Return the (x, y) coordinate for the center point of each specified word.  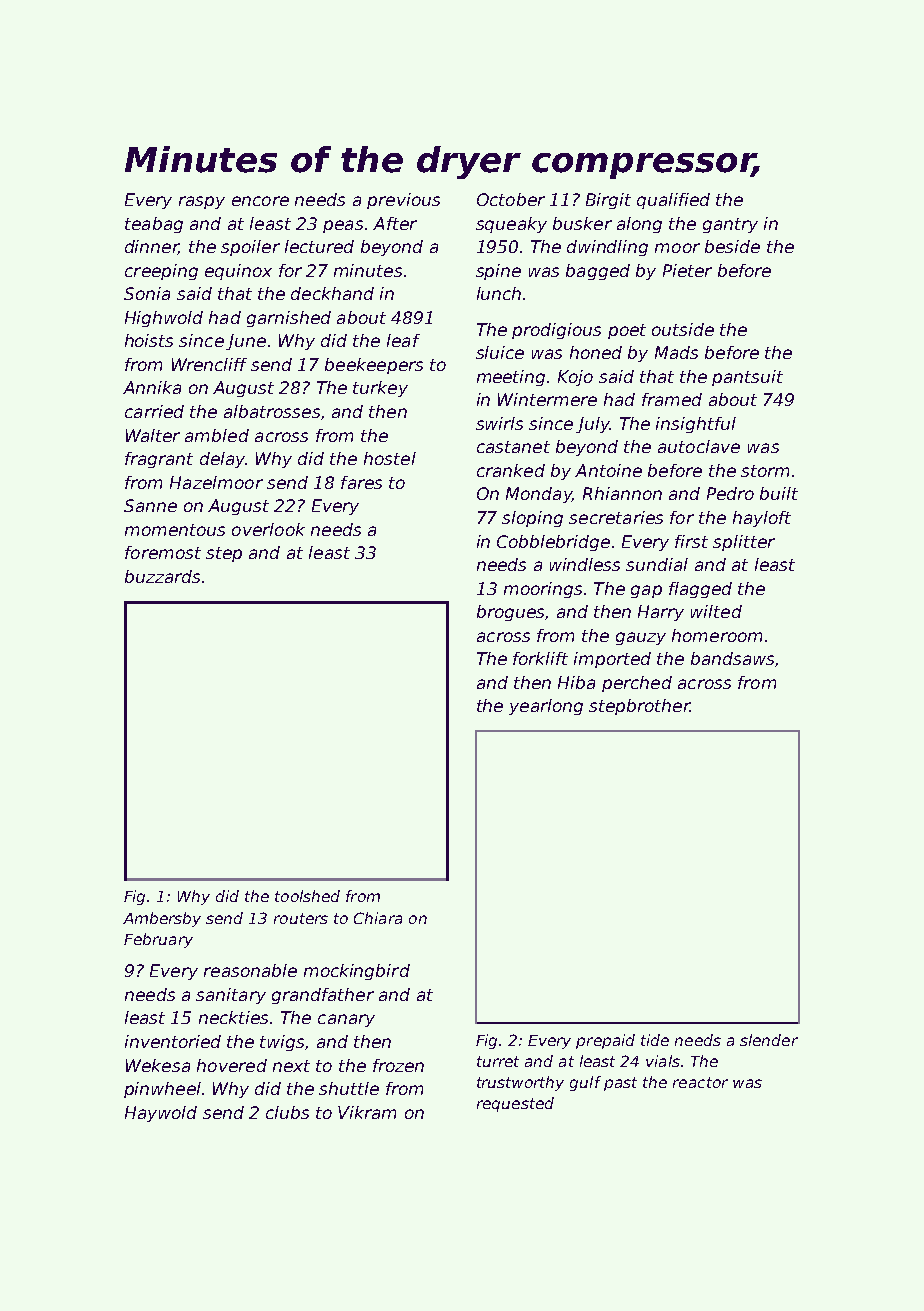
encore (260, 201)
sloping (532, 519)
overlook (268, 529)
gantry (730, 225)
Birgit (608, 201)
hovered (232, 1065)
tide (655, 1040)
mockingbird (357, 972)
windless (585, 564)
